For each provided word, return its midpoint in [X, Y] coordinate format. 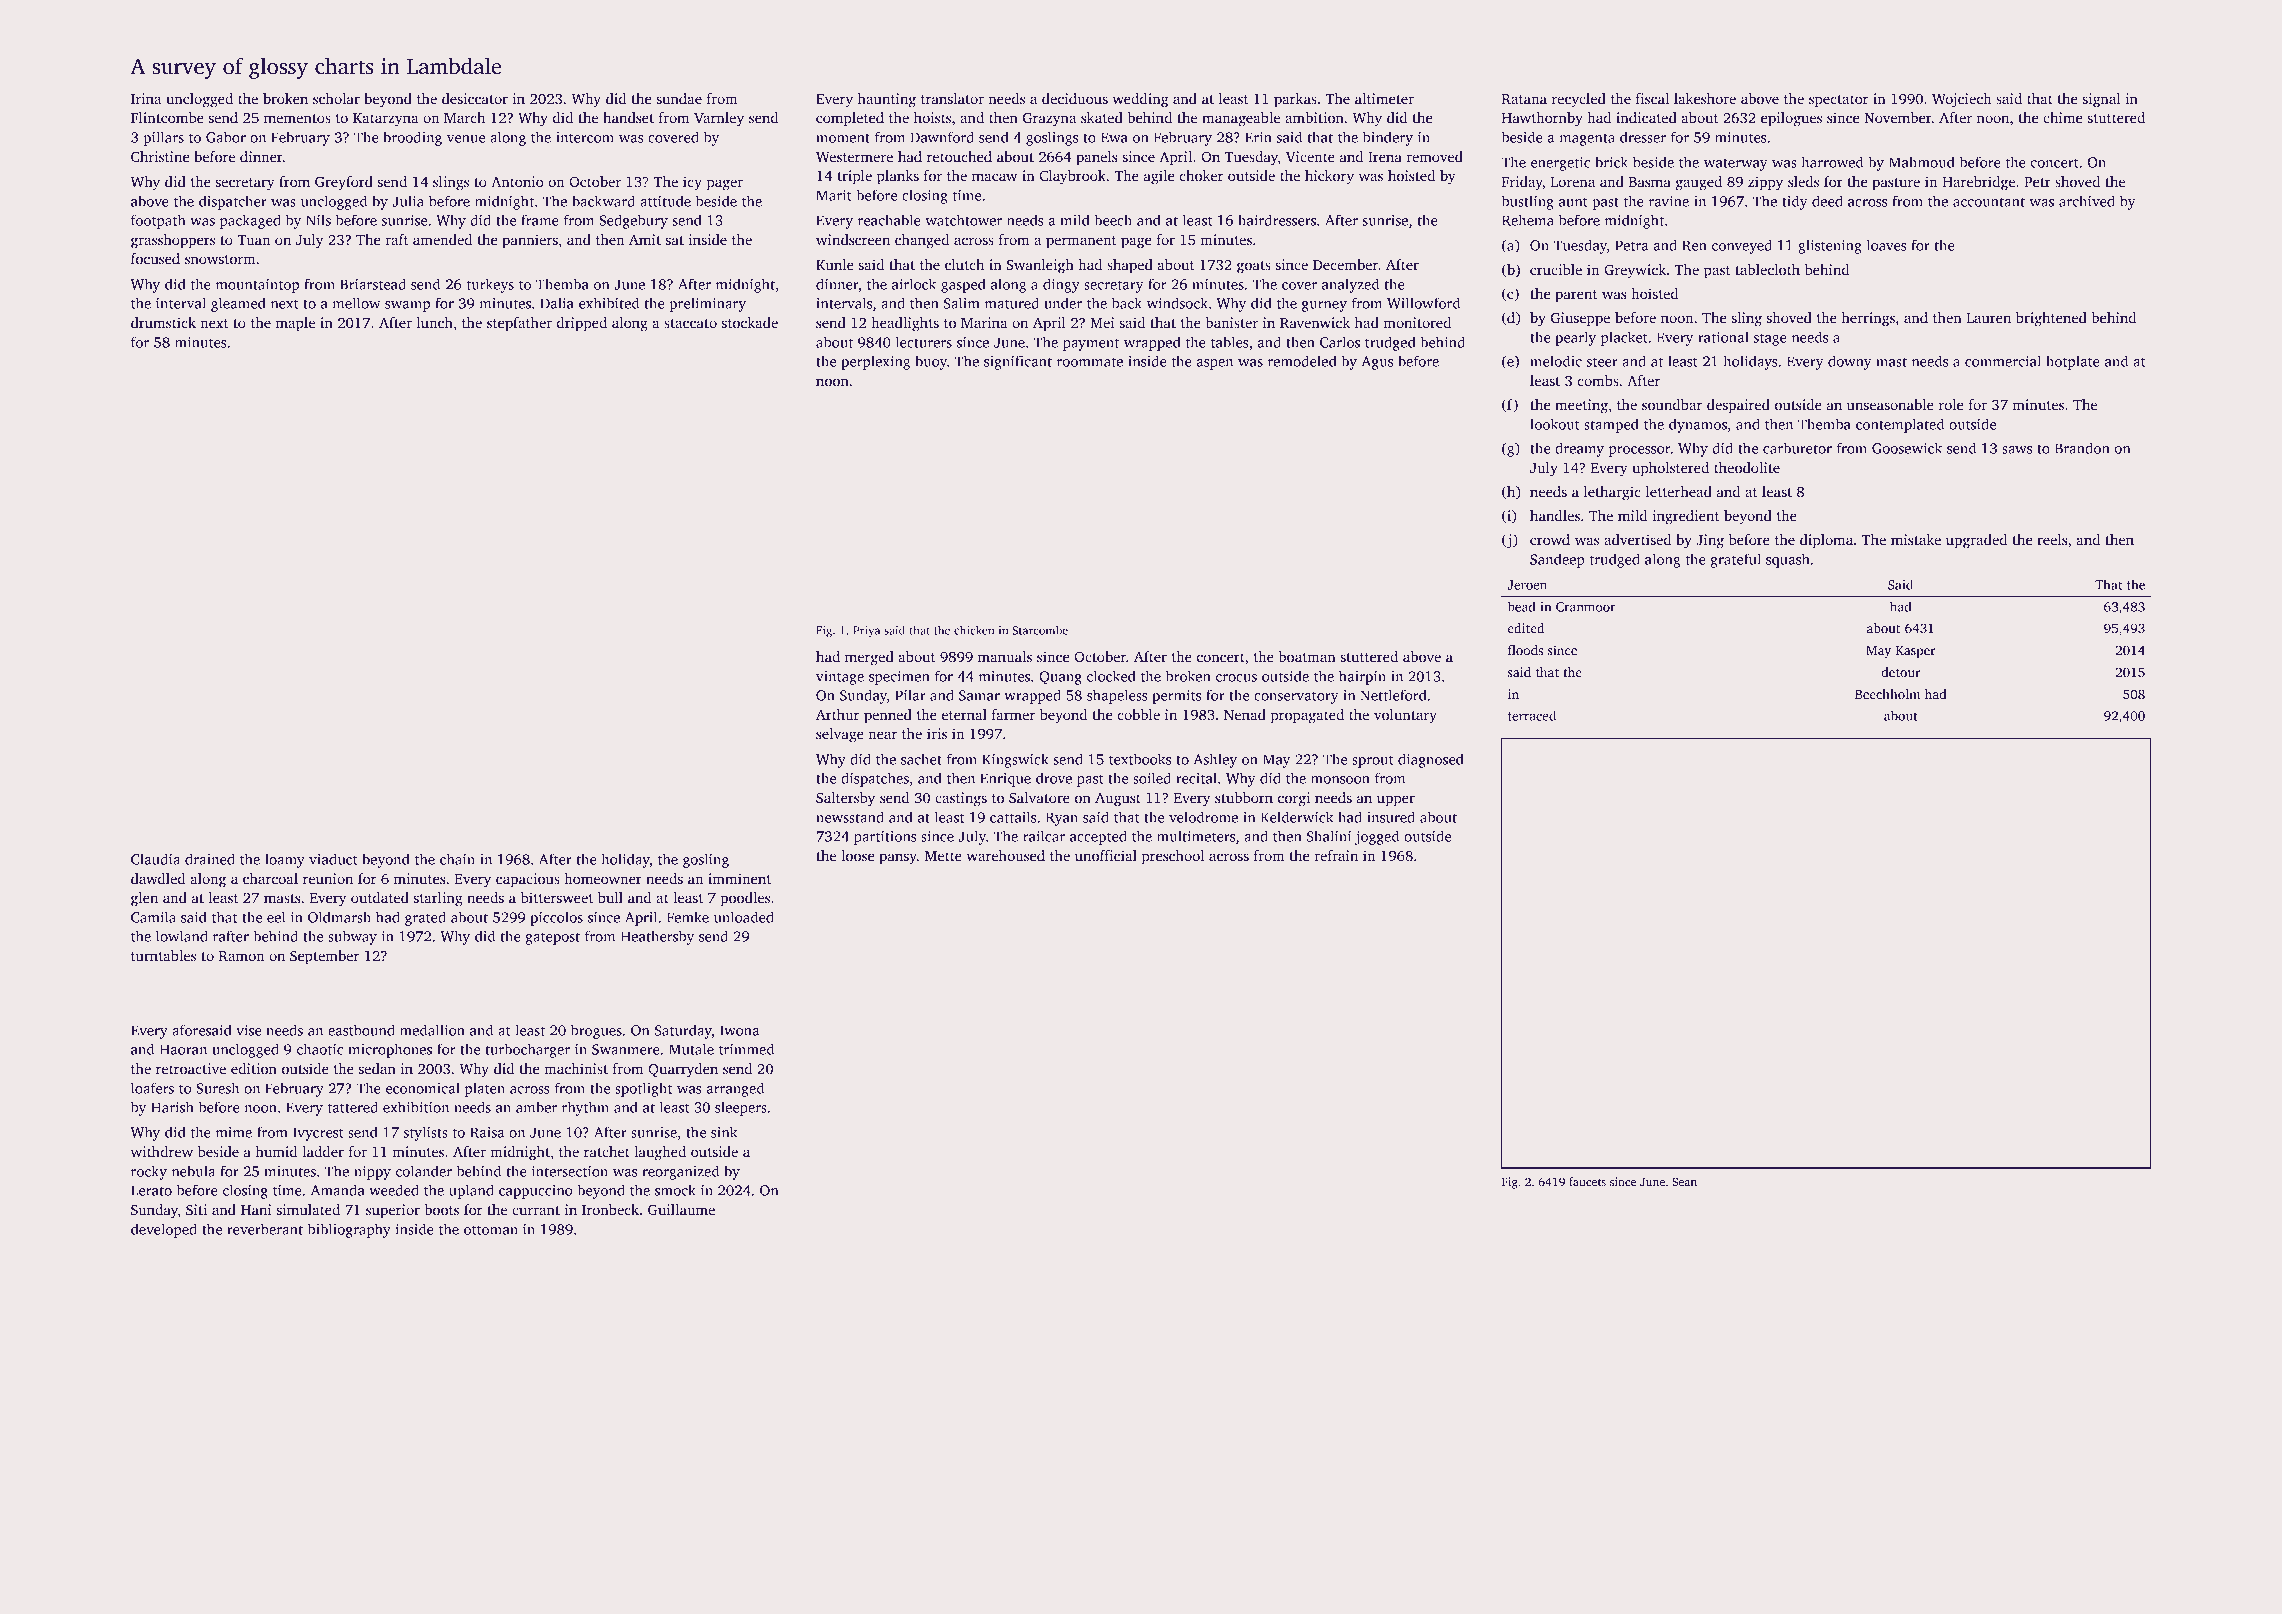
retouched [959, 156]
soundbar [1672, 404]
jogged [1377, 837]
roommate [1090, 362]
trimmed [746, 1049]
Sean [1684, 1181]
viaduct [333, 859]
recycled [1579, 100]
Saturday [683, 1031]
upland [471, 1191]
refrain [1336, 855]
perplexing [875, 362]
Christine [160, 156]
